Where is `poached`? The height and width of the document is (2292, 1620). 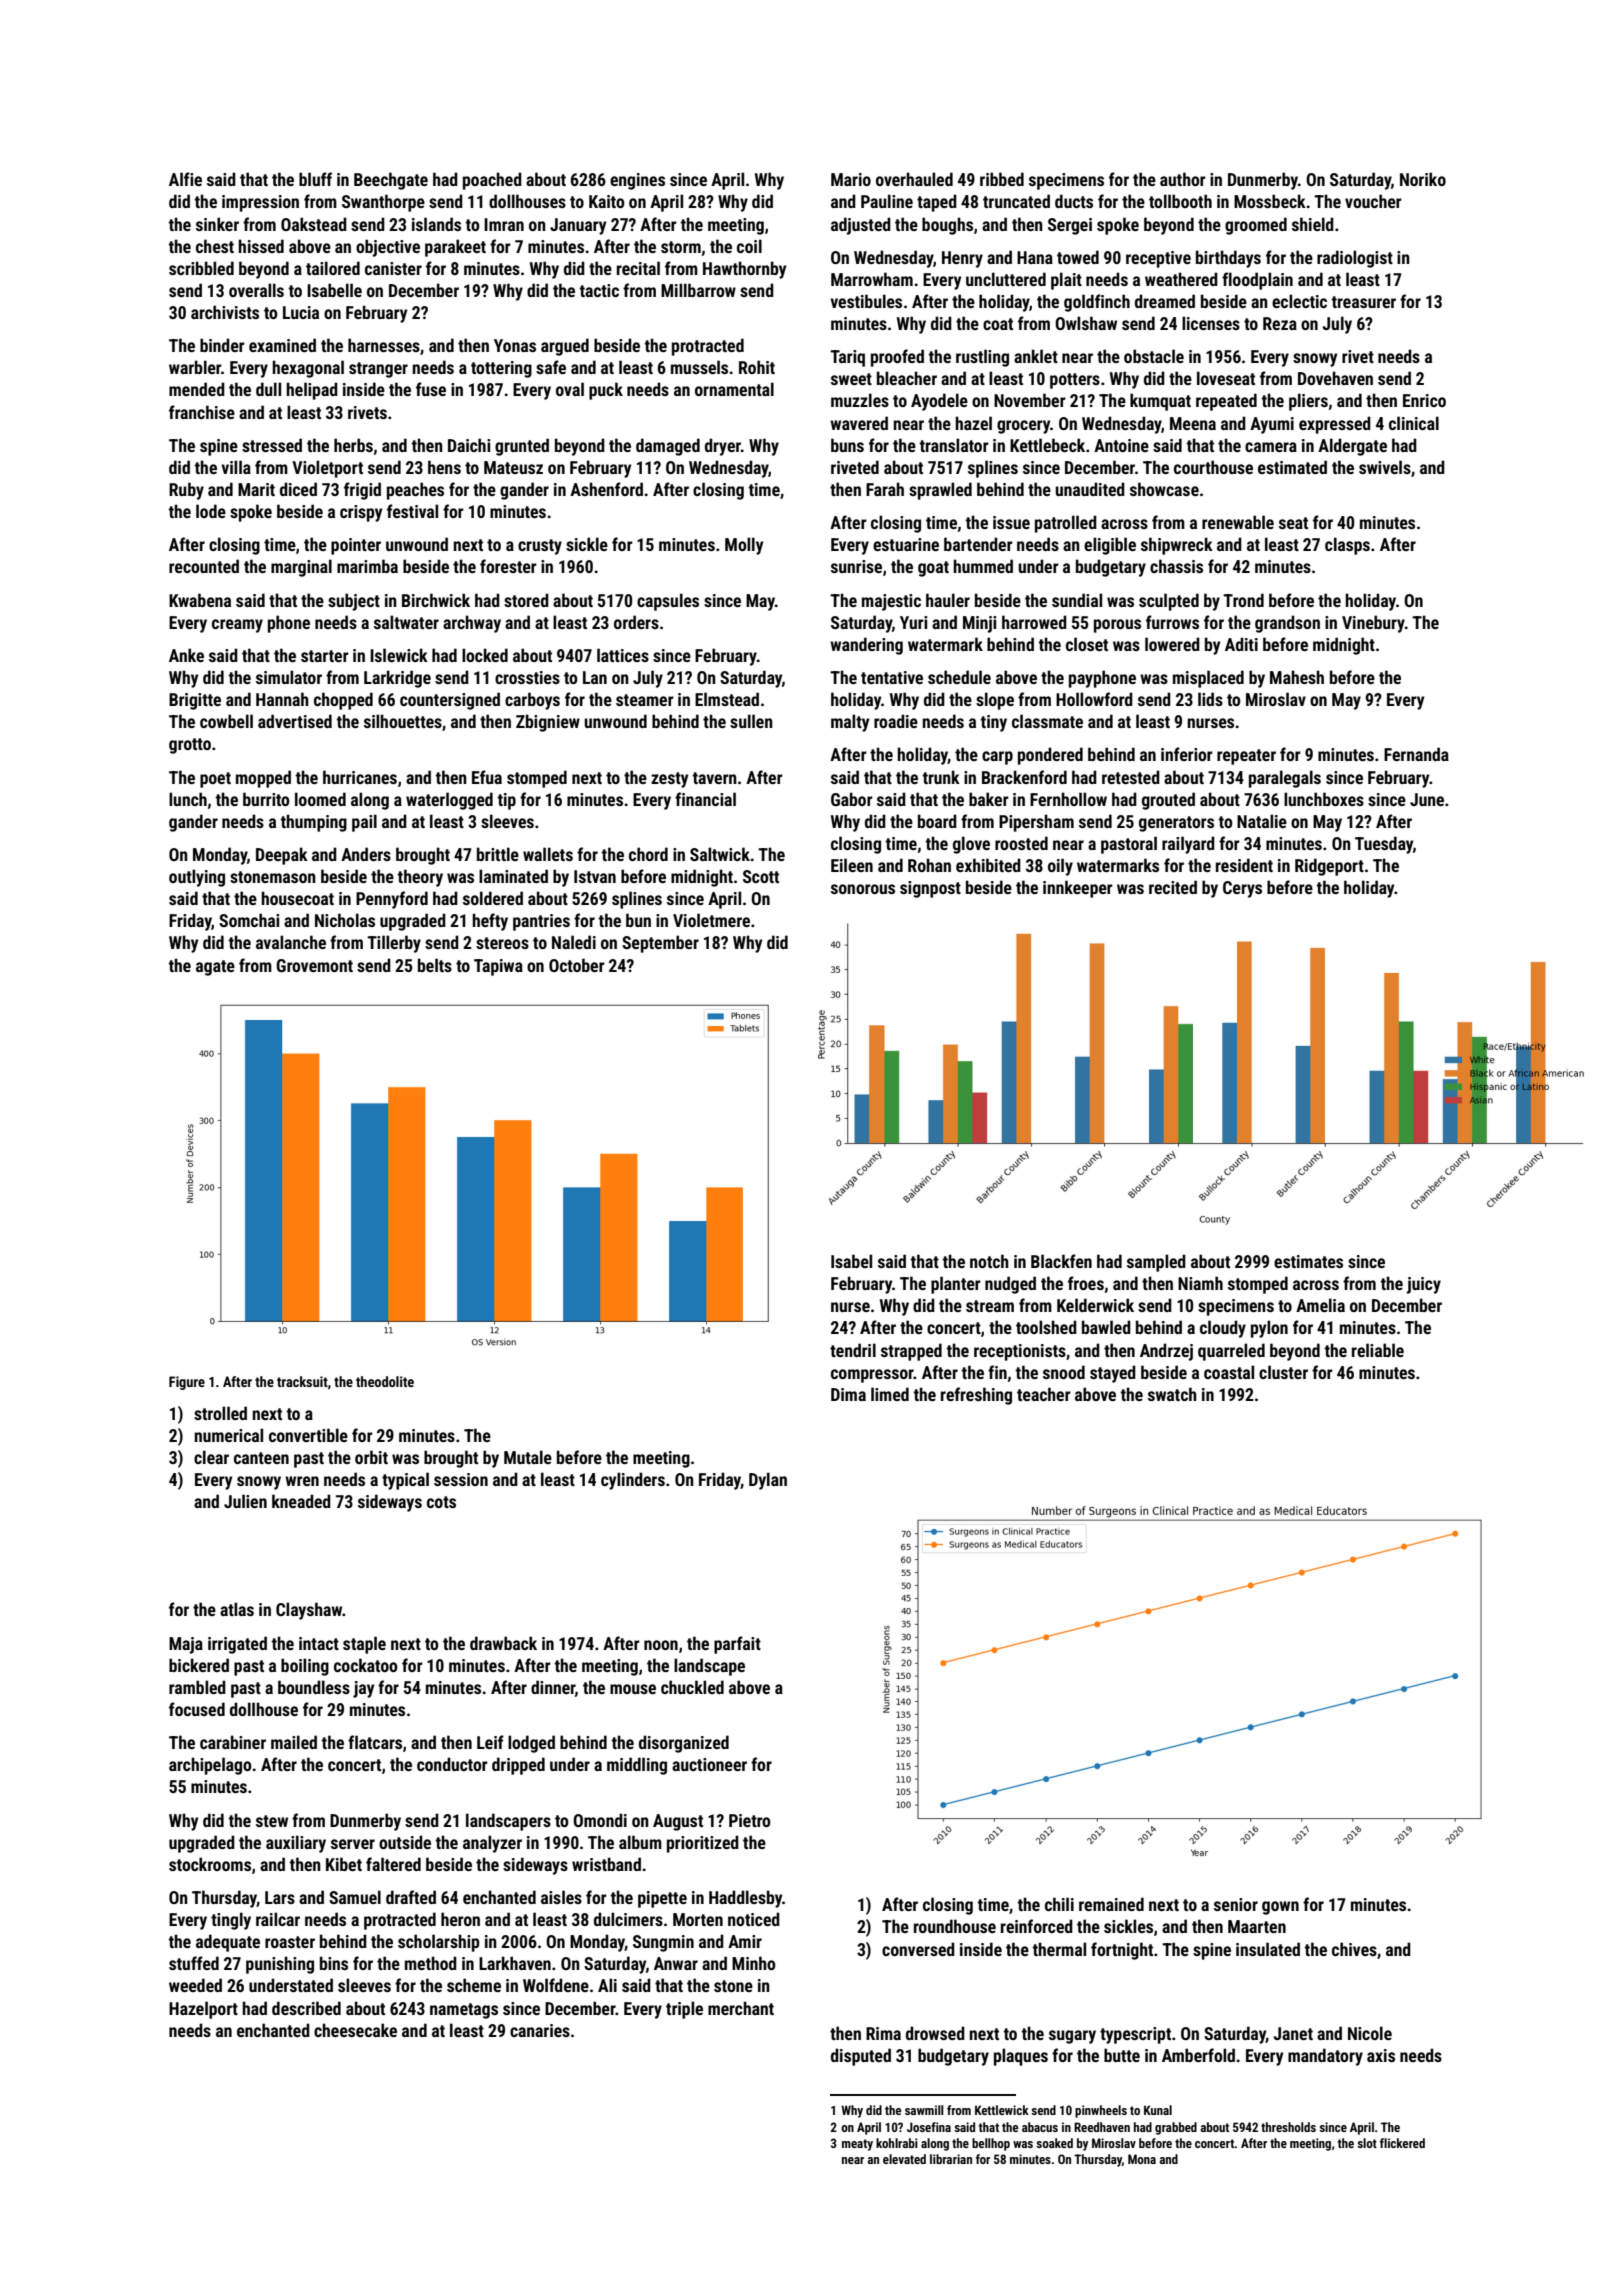 poached is located at coordinates (492, 181).
